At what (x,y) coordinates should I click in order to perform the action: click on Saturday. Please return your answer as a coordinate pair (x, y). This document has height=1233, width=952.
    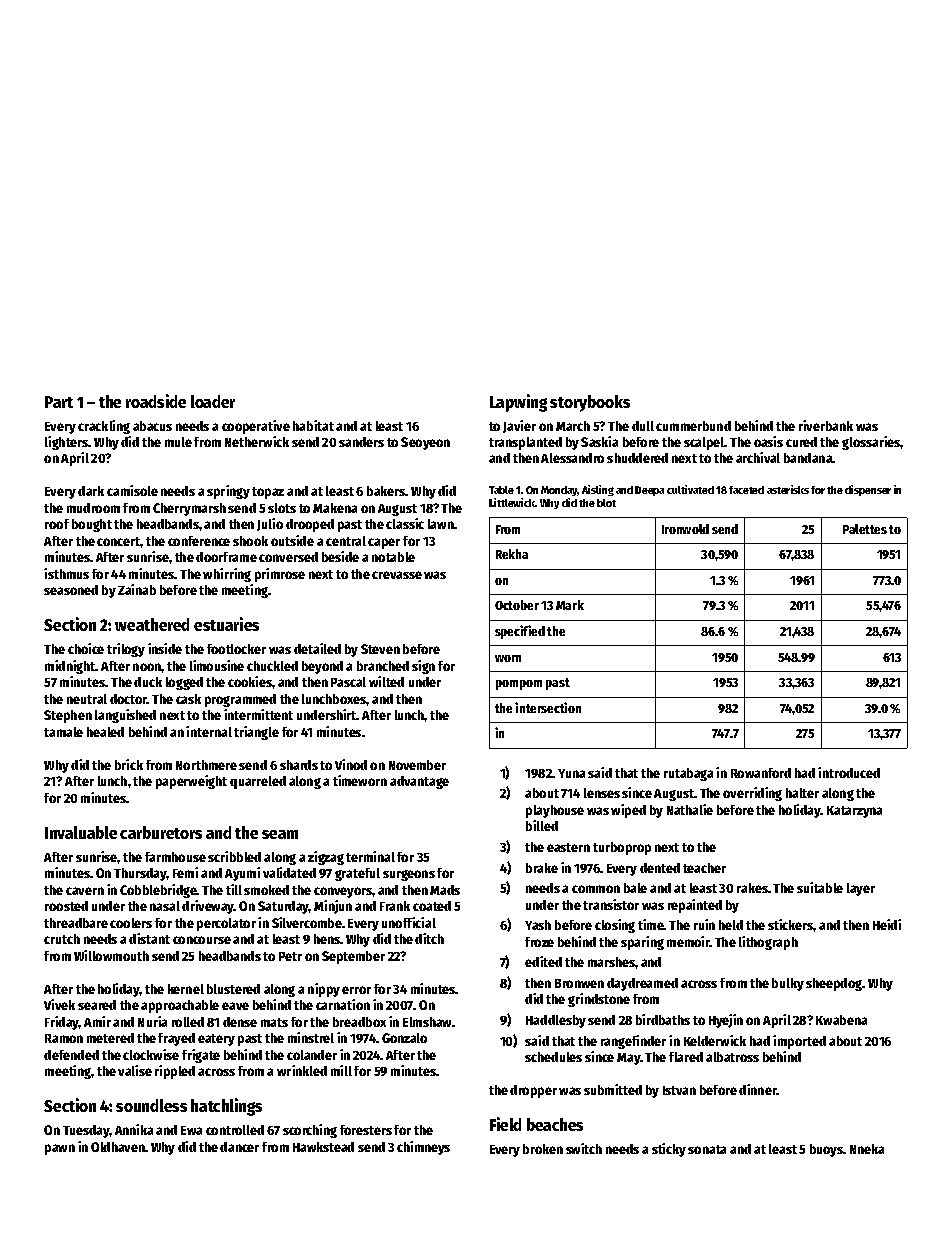
    Looking at the image, I should click on (283, 907).
